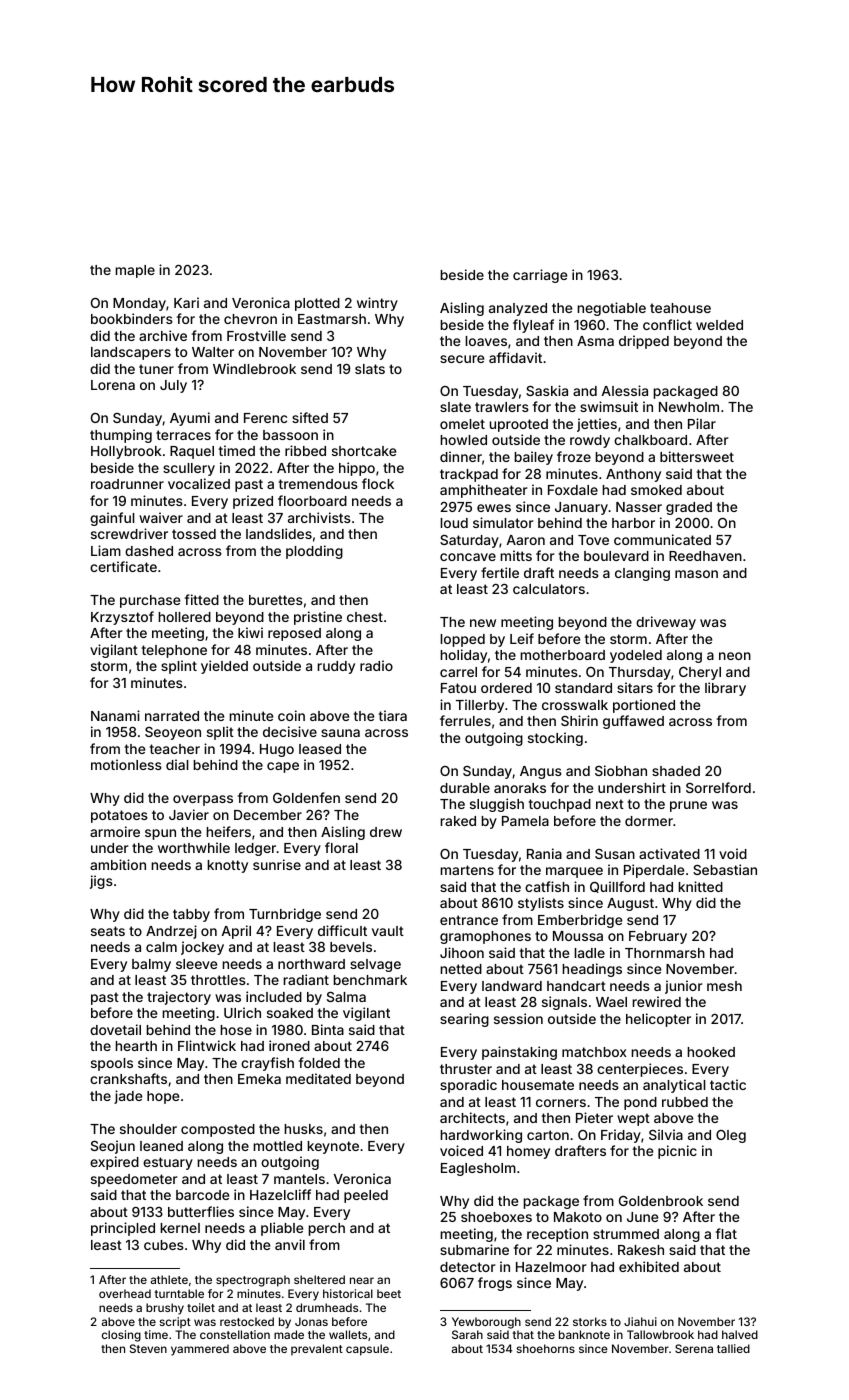 This image has height=1400, width=849. I want to click on Goldenbrook, so click(661, 1201).
